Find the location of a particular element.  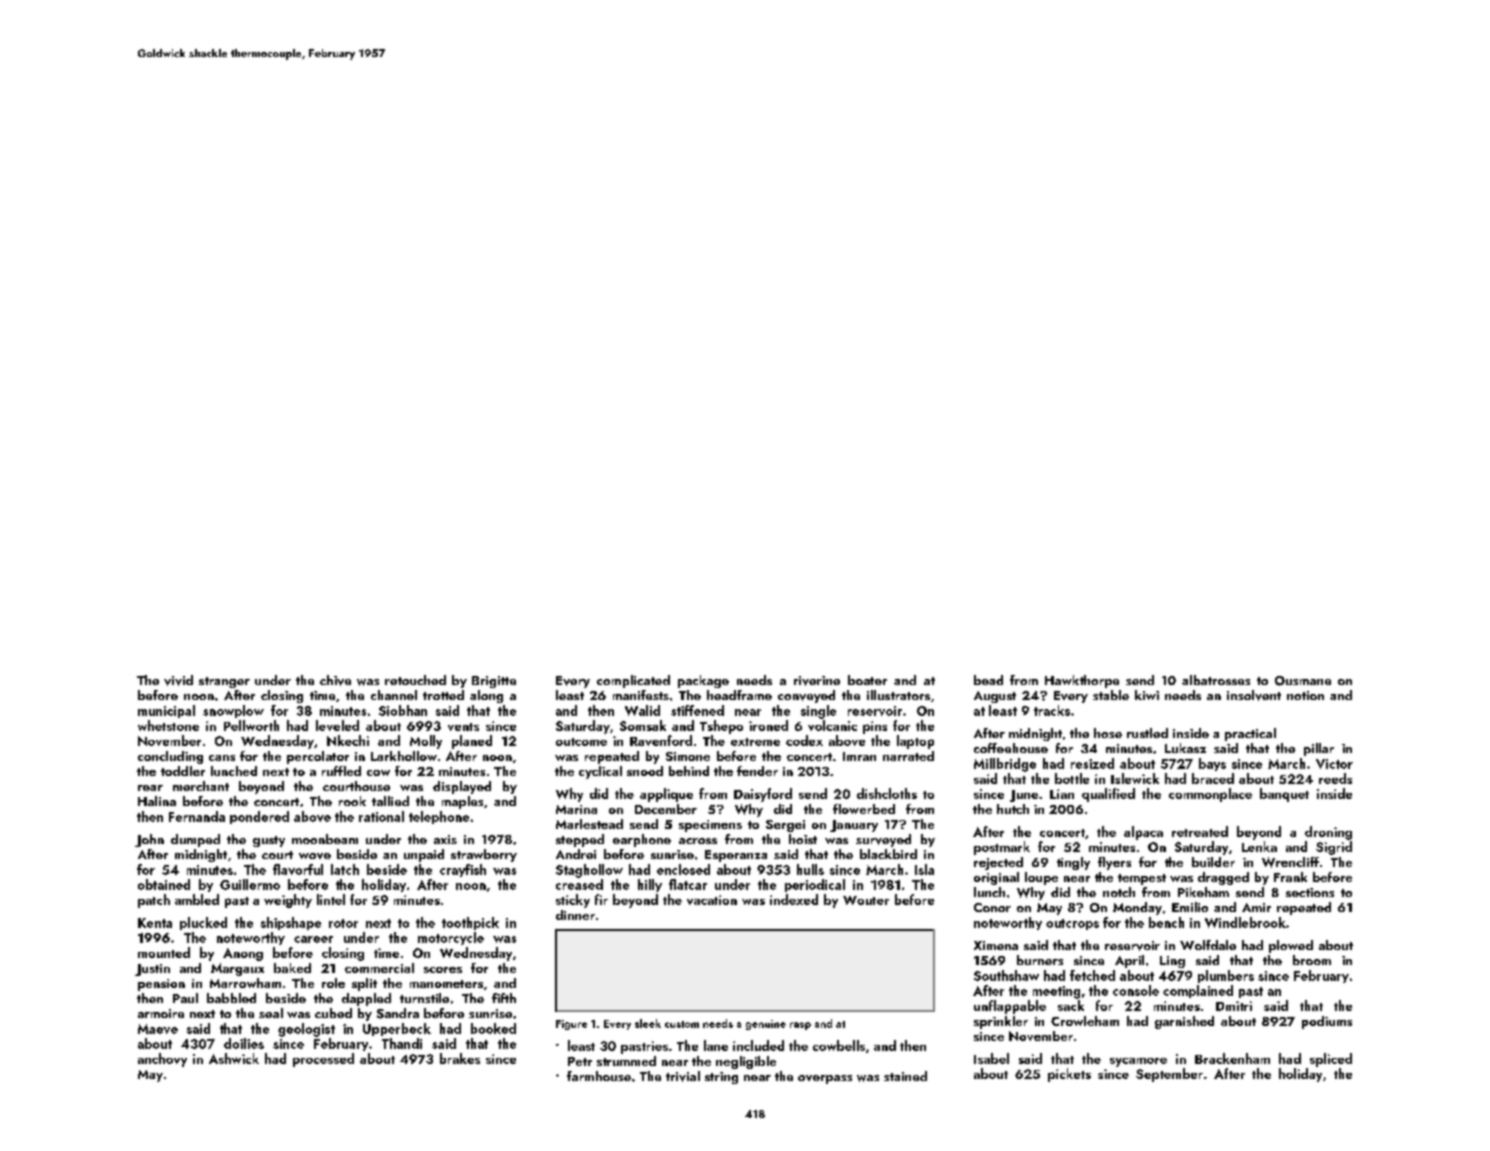

dishcloths is located at coordinates (887, 793).
